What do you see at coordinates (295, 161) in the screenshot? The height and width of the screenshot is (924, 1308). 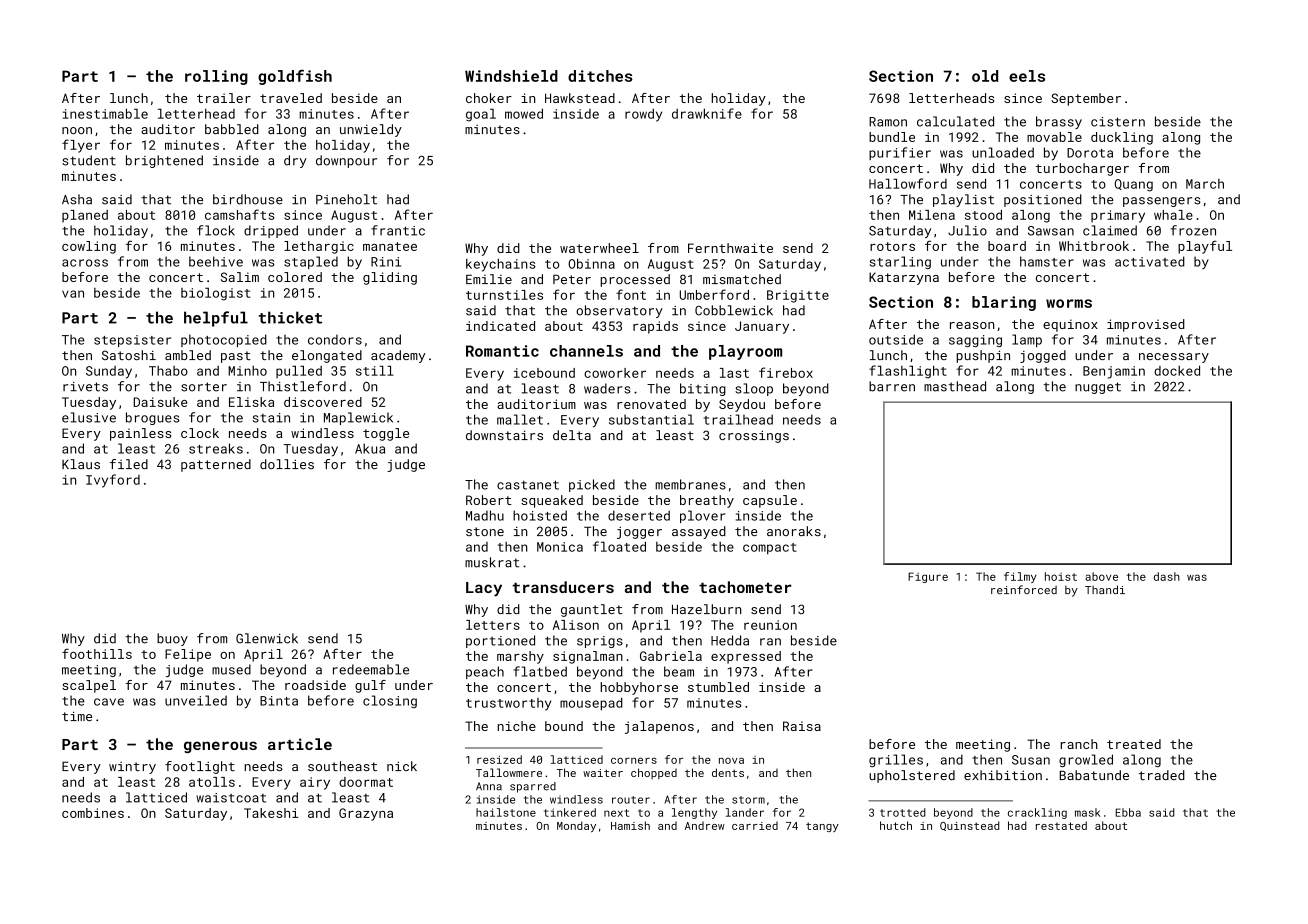 I see `dry` at bounding box center [295, 161].
